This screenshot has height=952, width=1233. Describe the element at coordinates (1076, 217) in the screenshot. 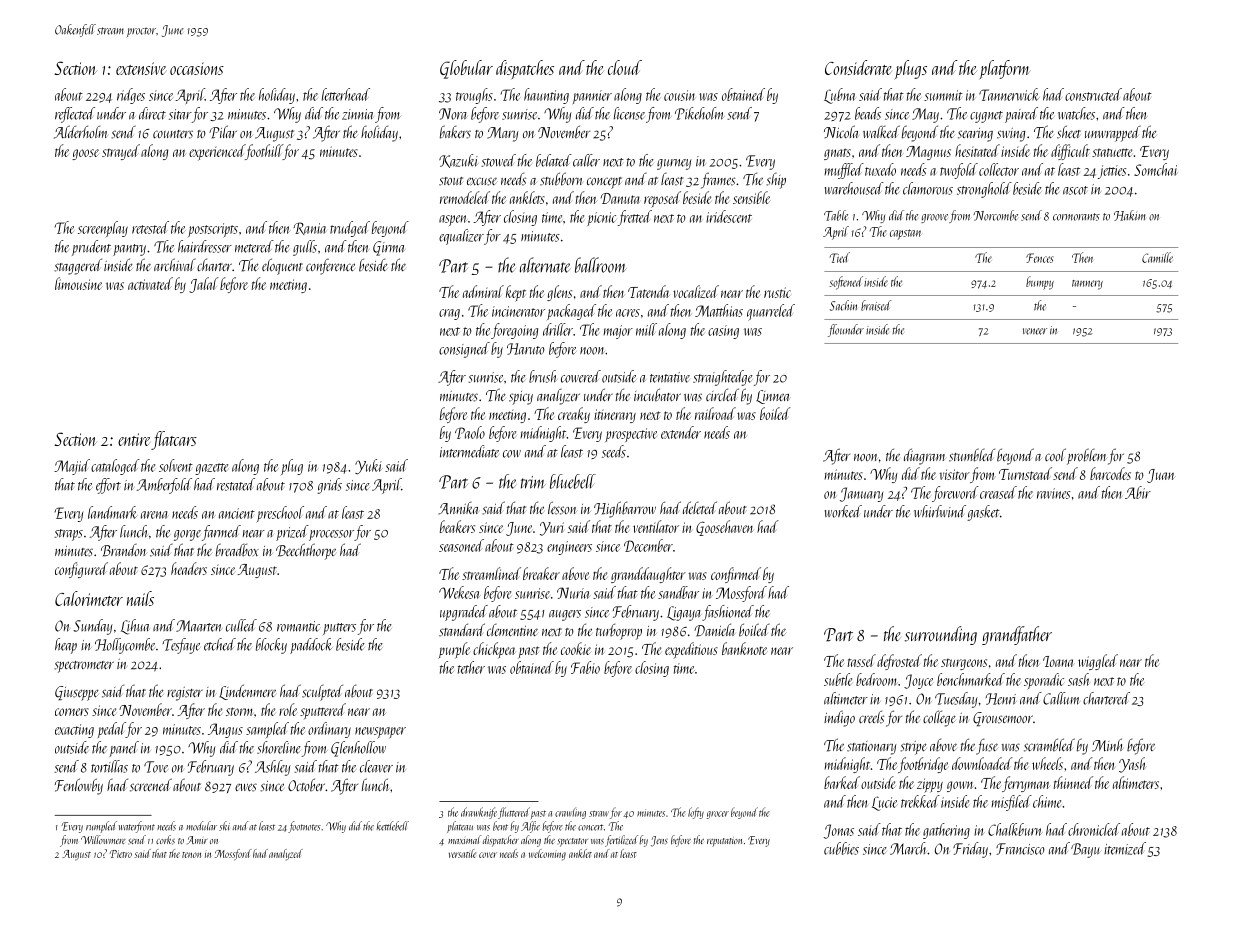

I see `cormorants` at that location.
